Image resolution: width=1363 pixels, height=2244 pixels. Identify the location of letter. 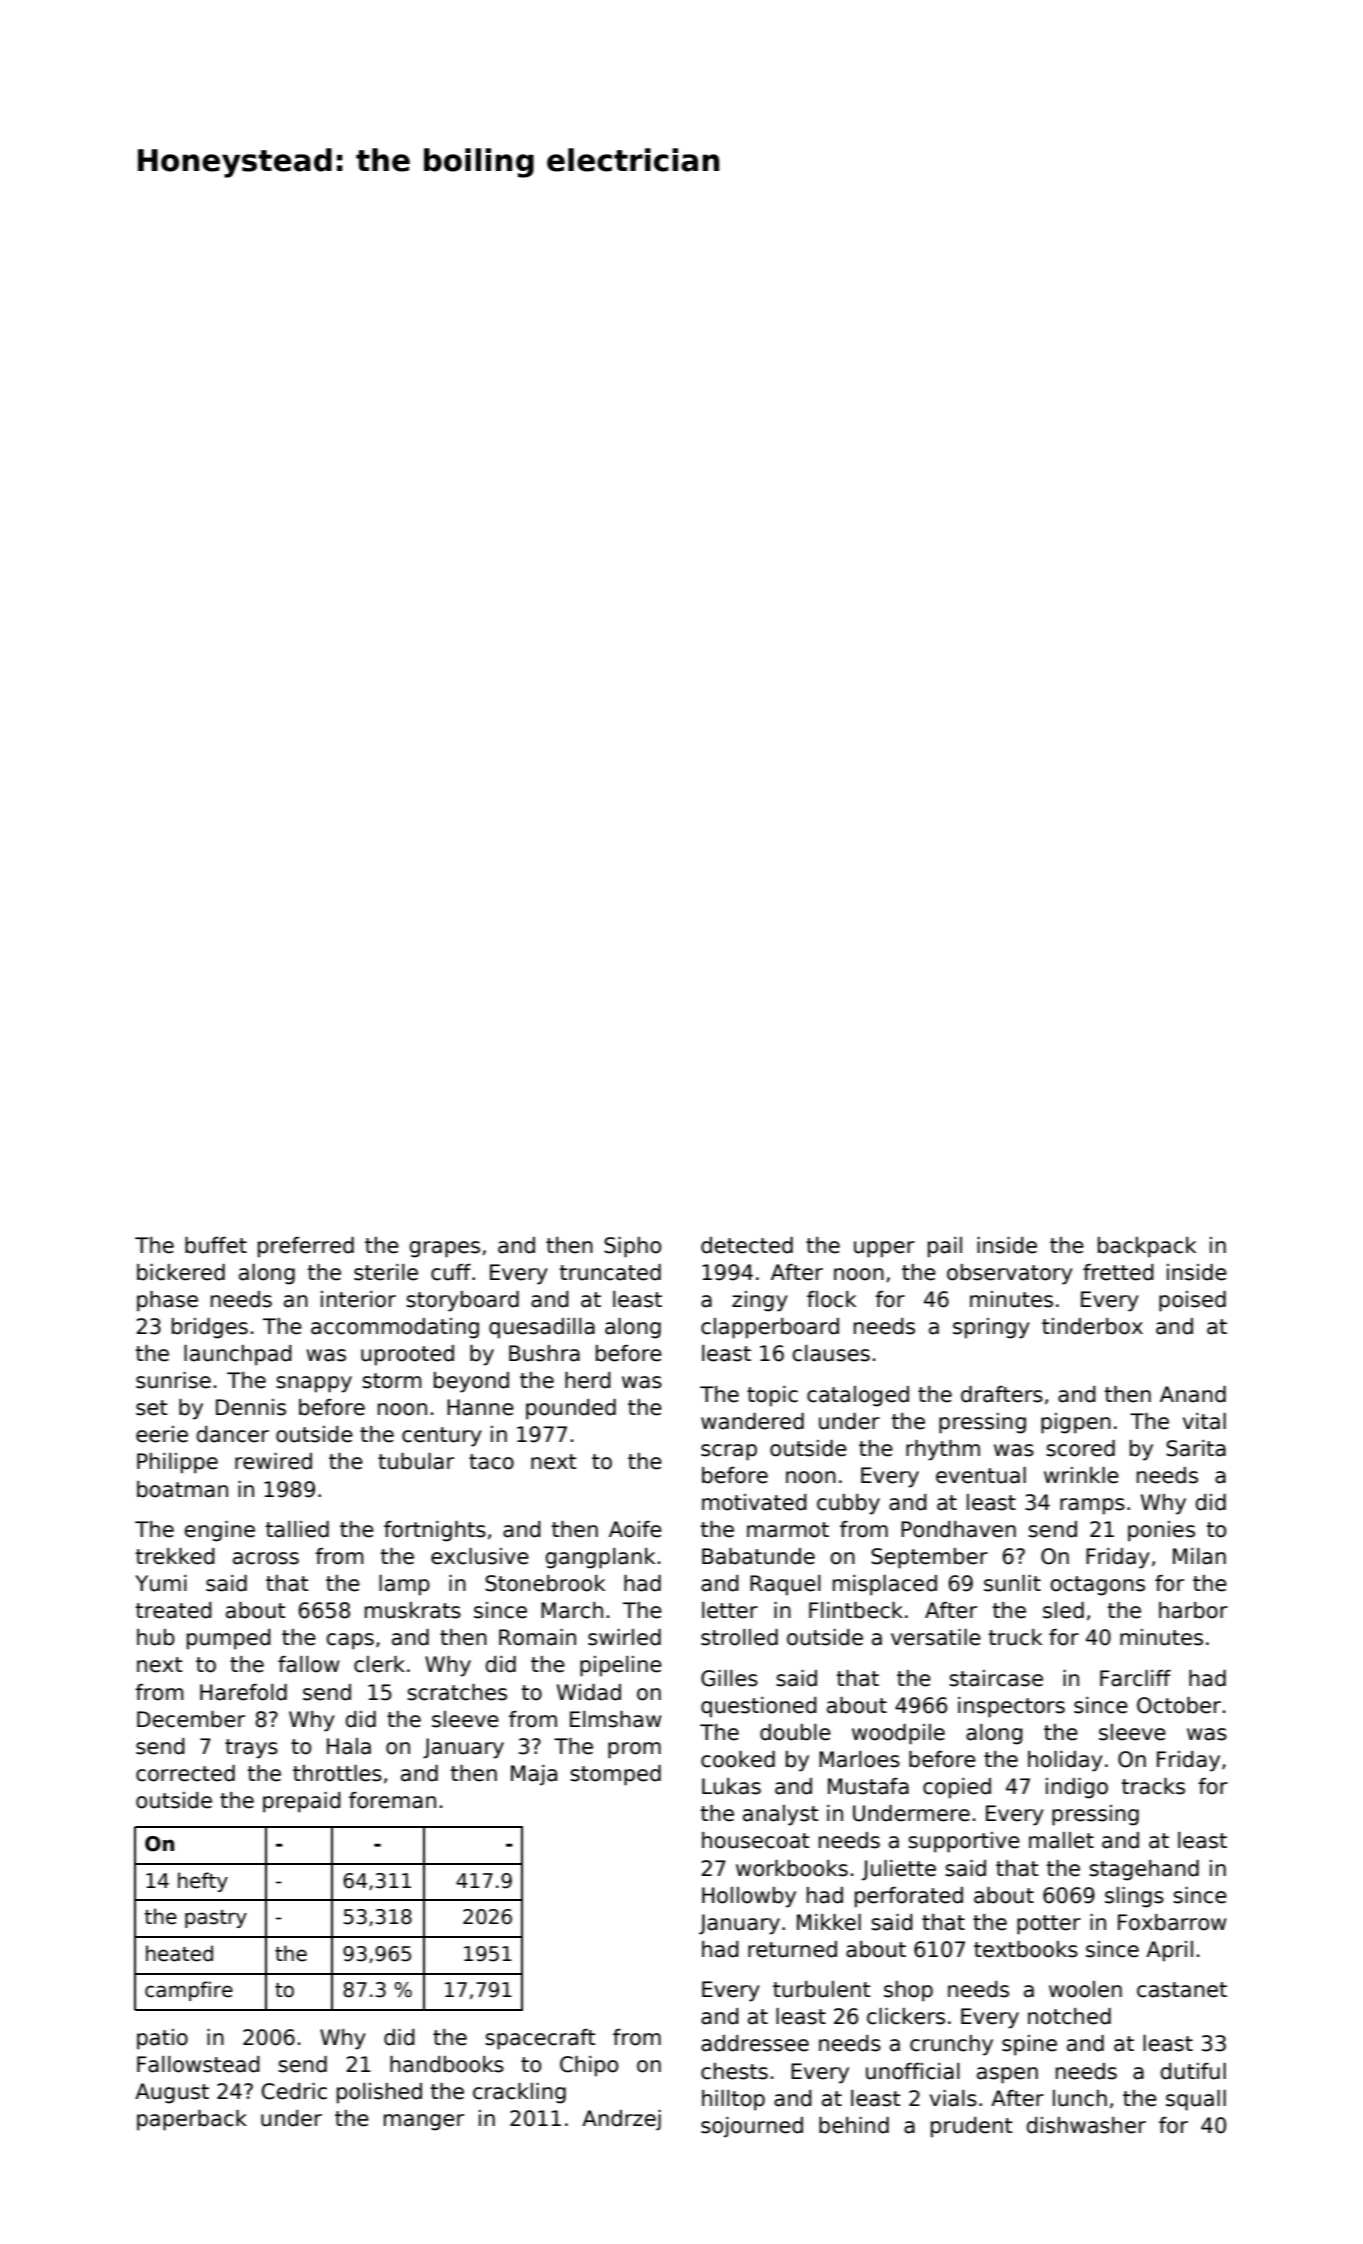
(730, 1610).
